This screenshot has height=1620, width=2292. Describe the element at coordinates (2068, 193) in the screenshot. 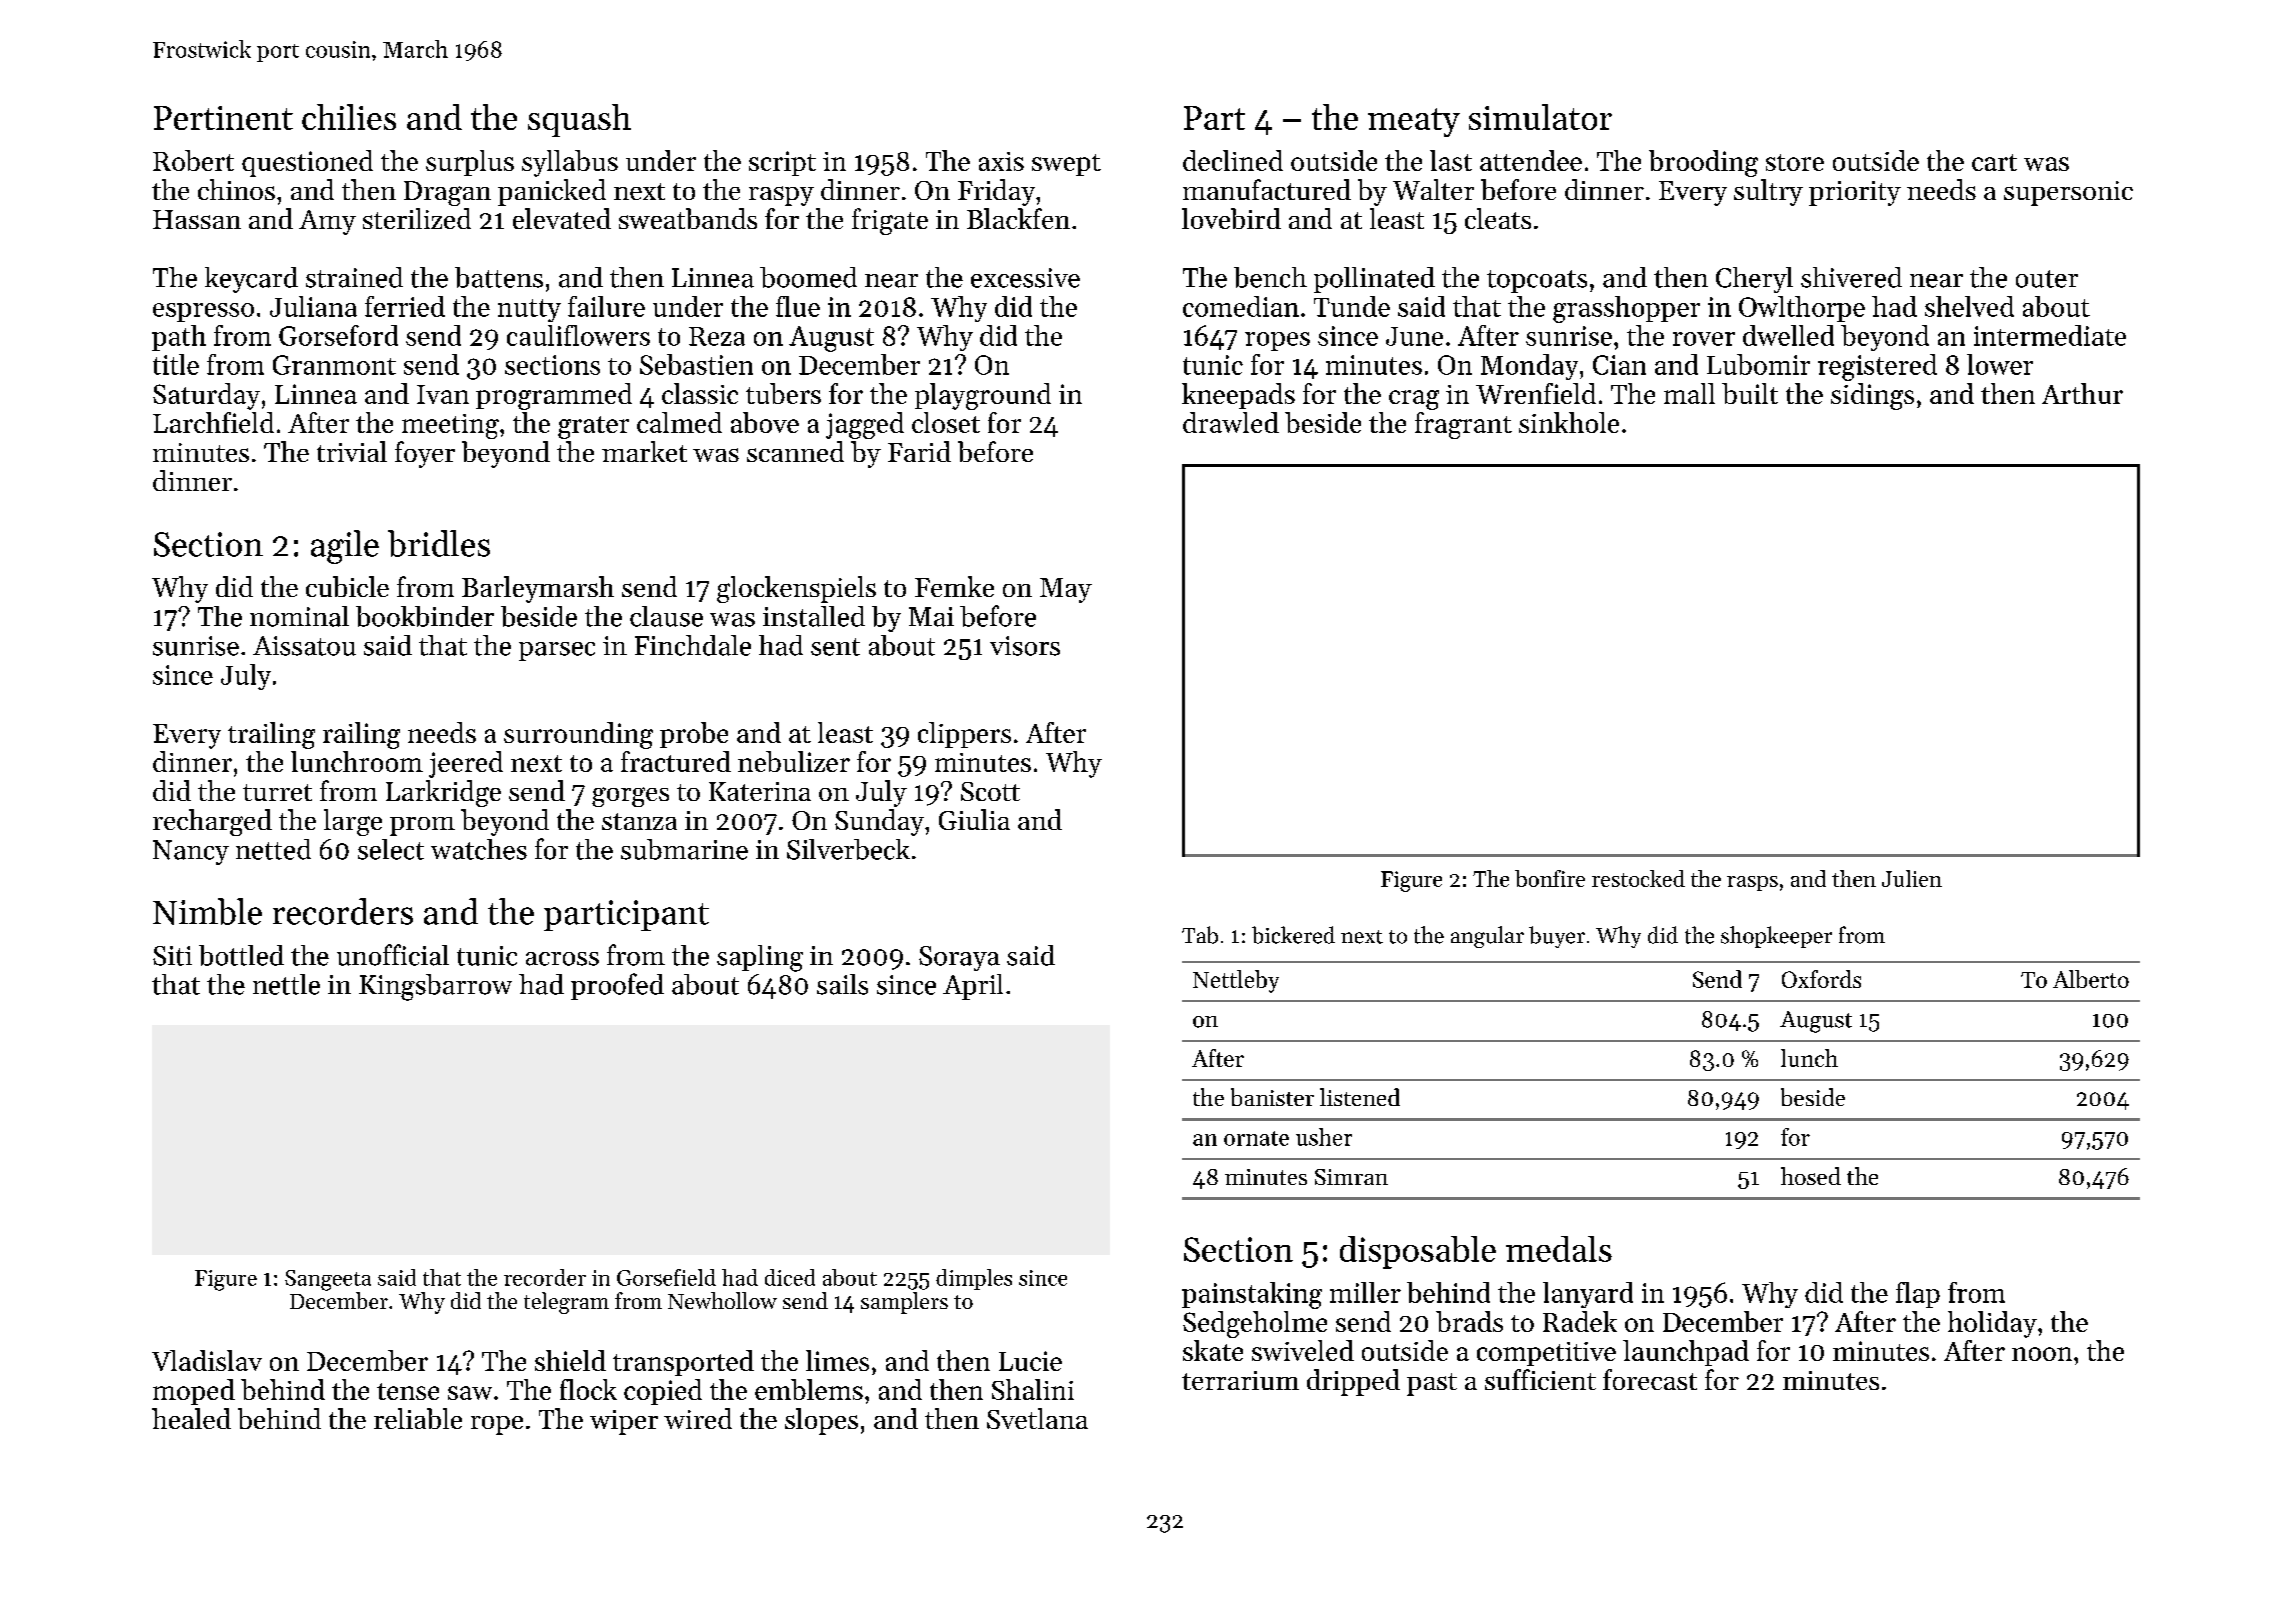

I see `supersonic` at that location.
